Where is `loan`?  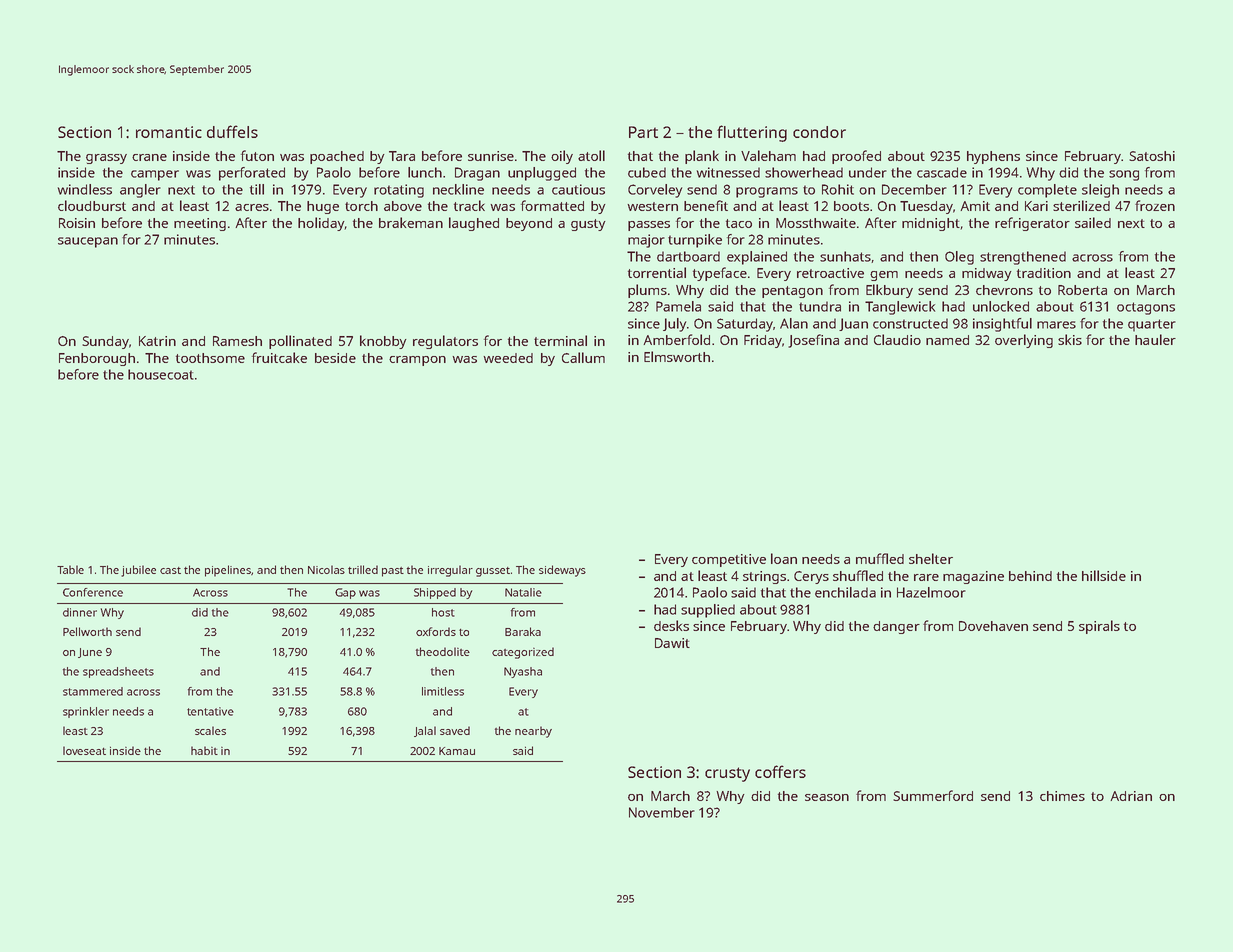
loan is located at coordinates (784, 558).
